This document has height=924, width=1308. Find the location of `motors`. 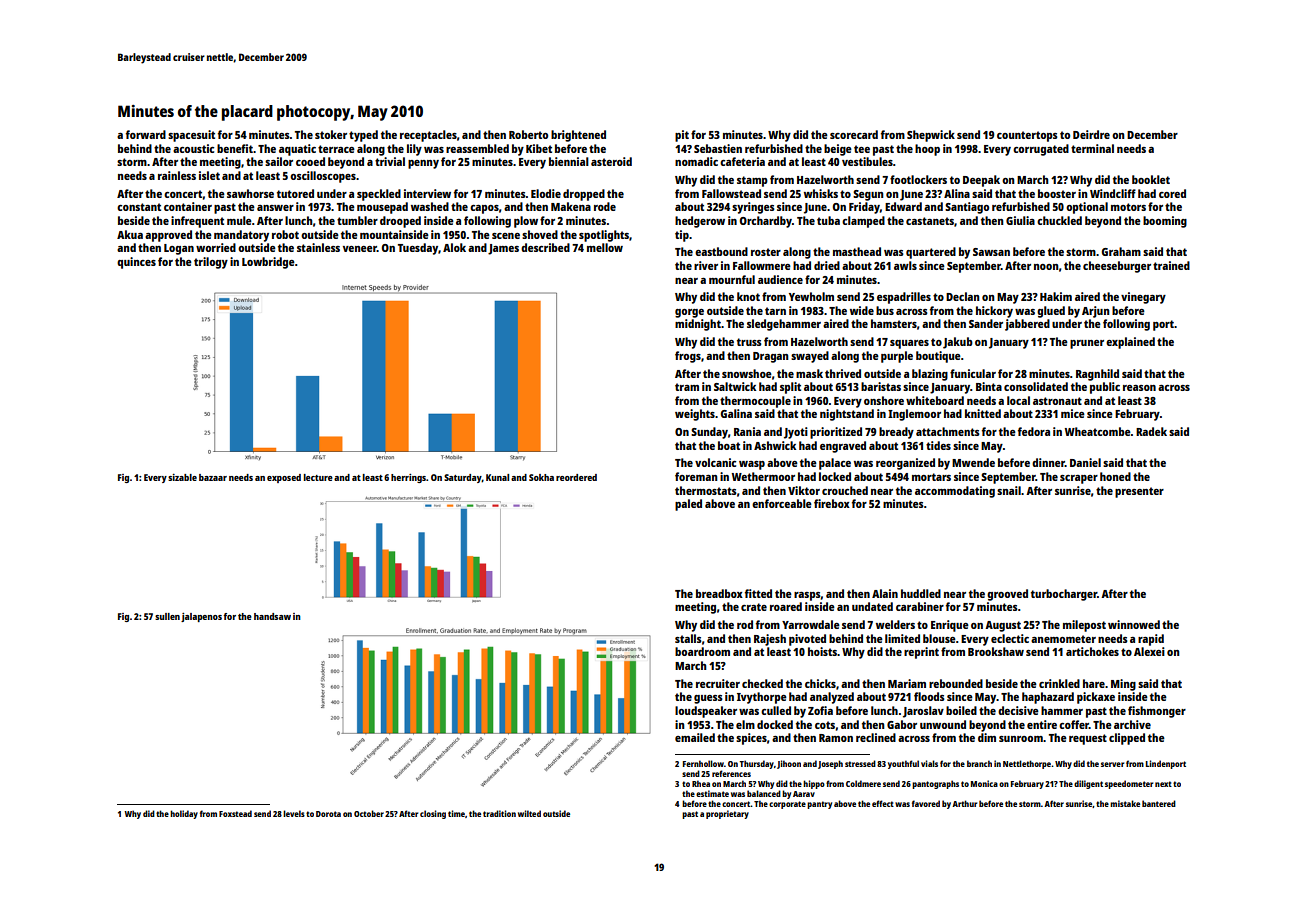

motors is located at coordinates (1128, 207).
